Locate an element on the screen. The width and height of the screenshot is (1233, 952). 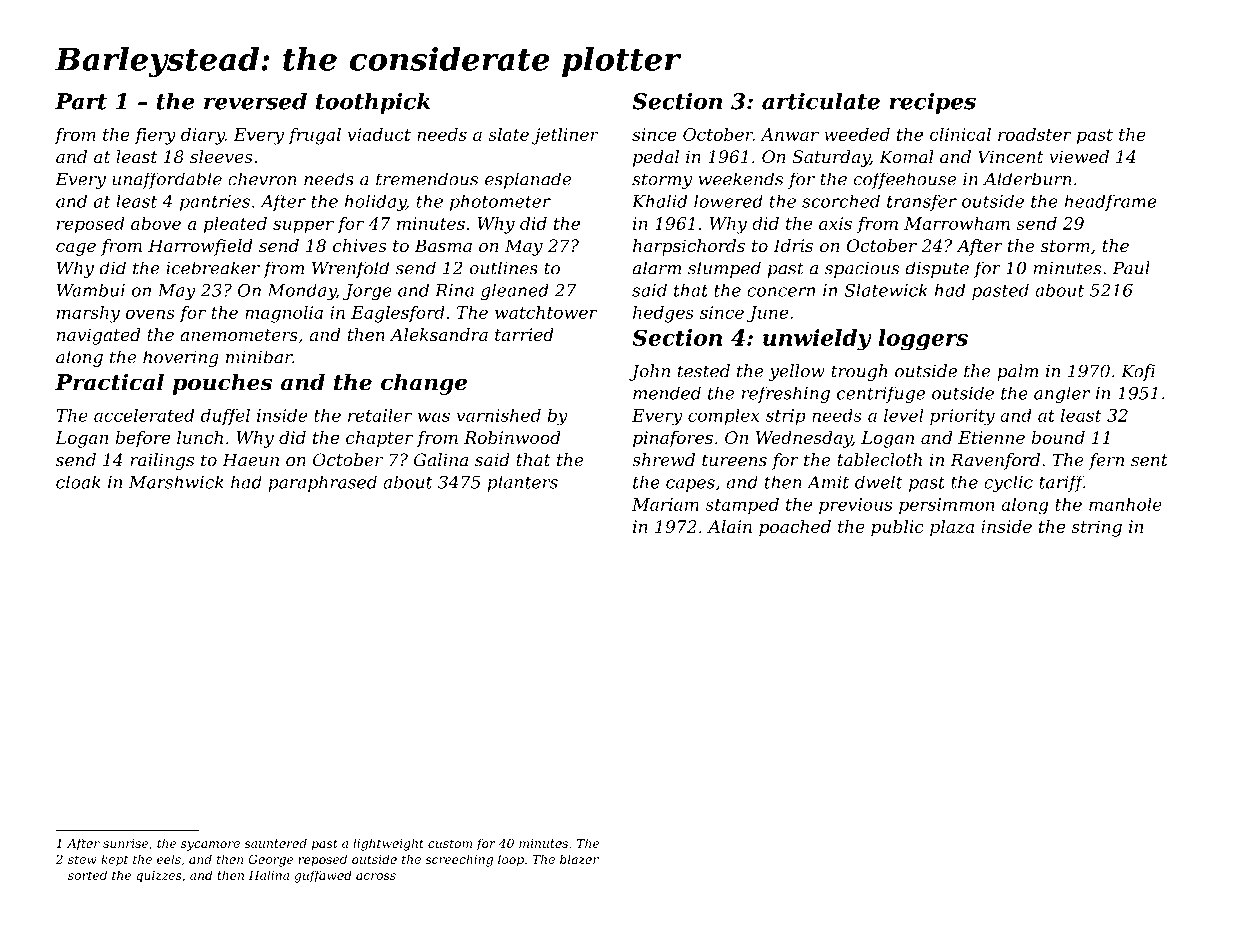
across is located at coordinates (376, 876).
